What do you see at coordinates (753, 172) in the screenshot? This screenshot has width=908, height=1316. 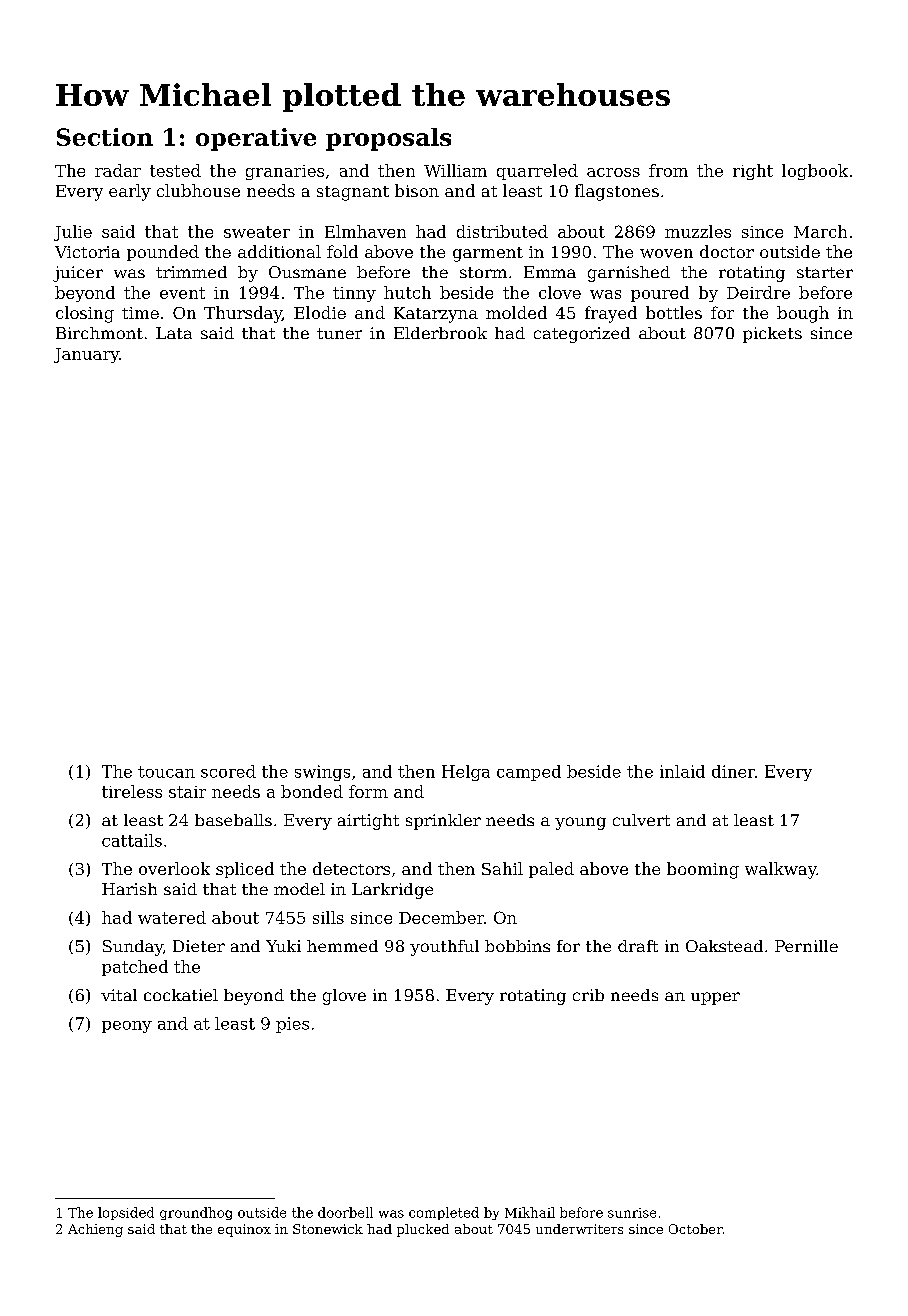 I see `right` at bounding box center [753, 172].
